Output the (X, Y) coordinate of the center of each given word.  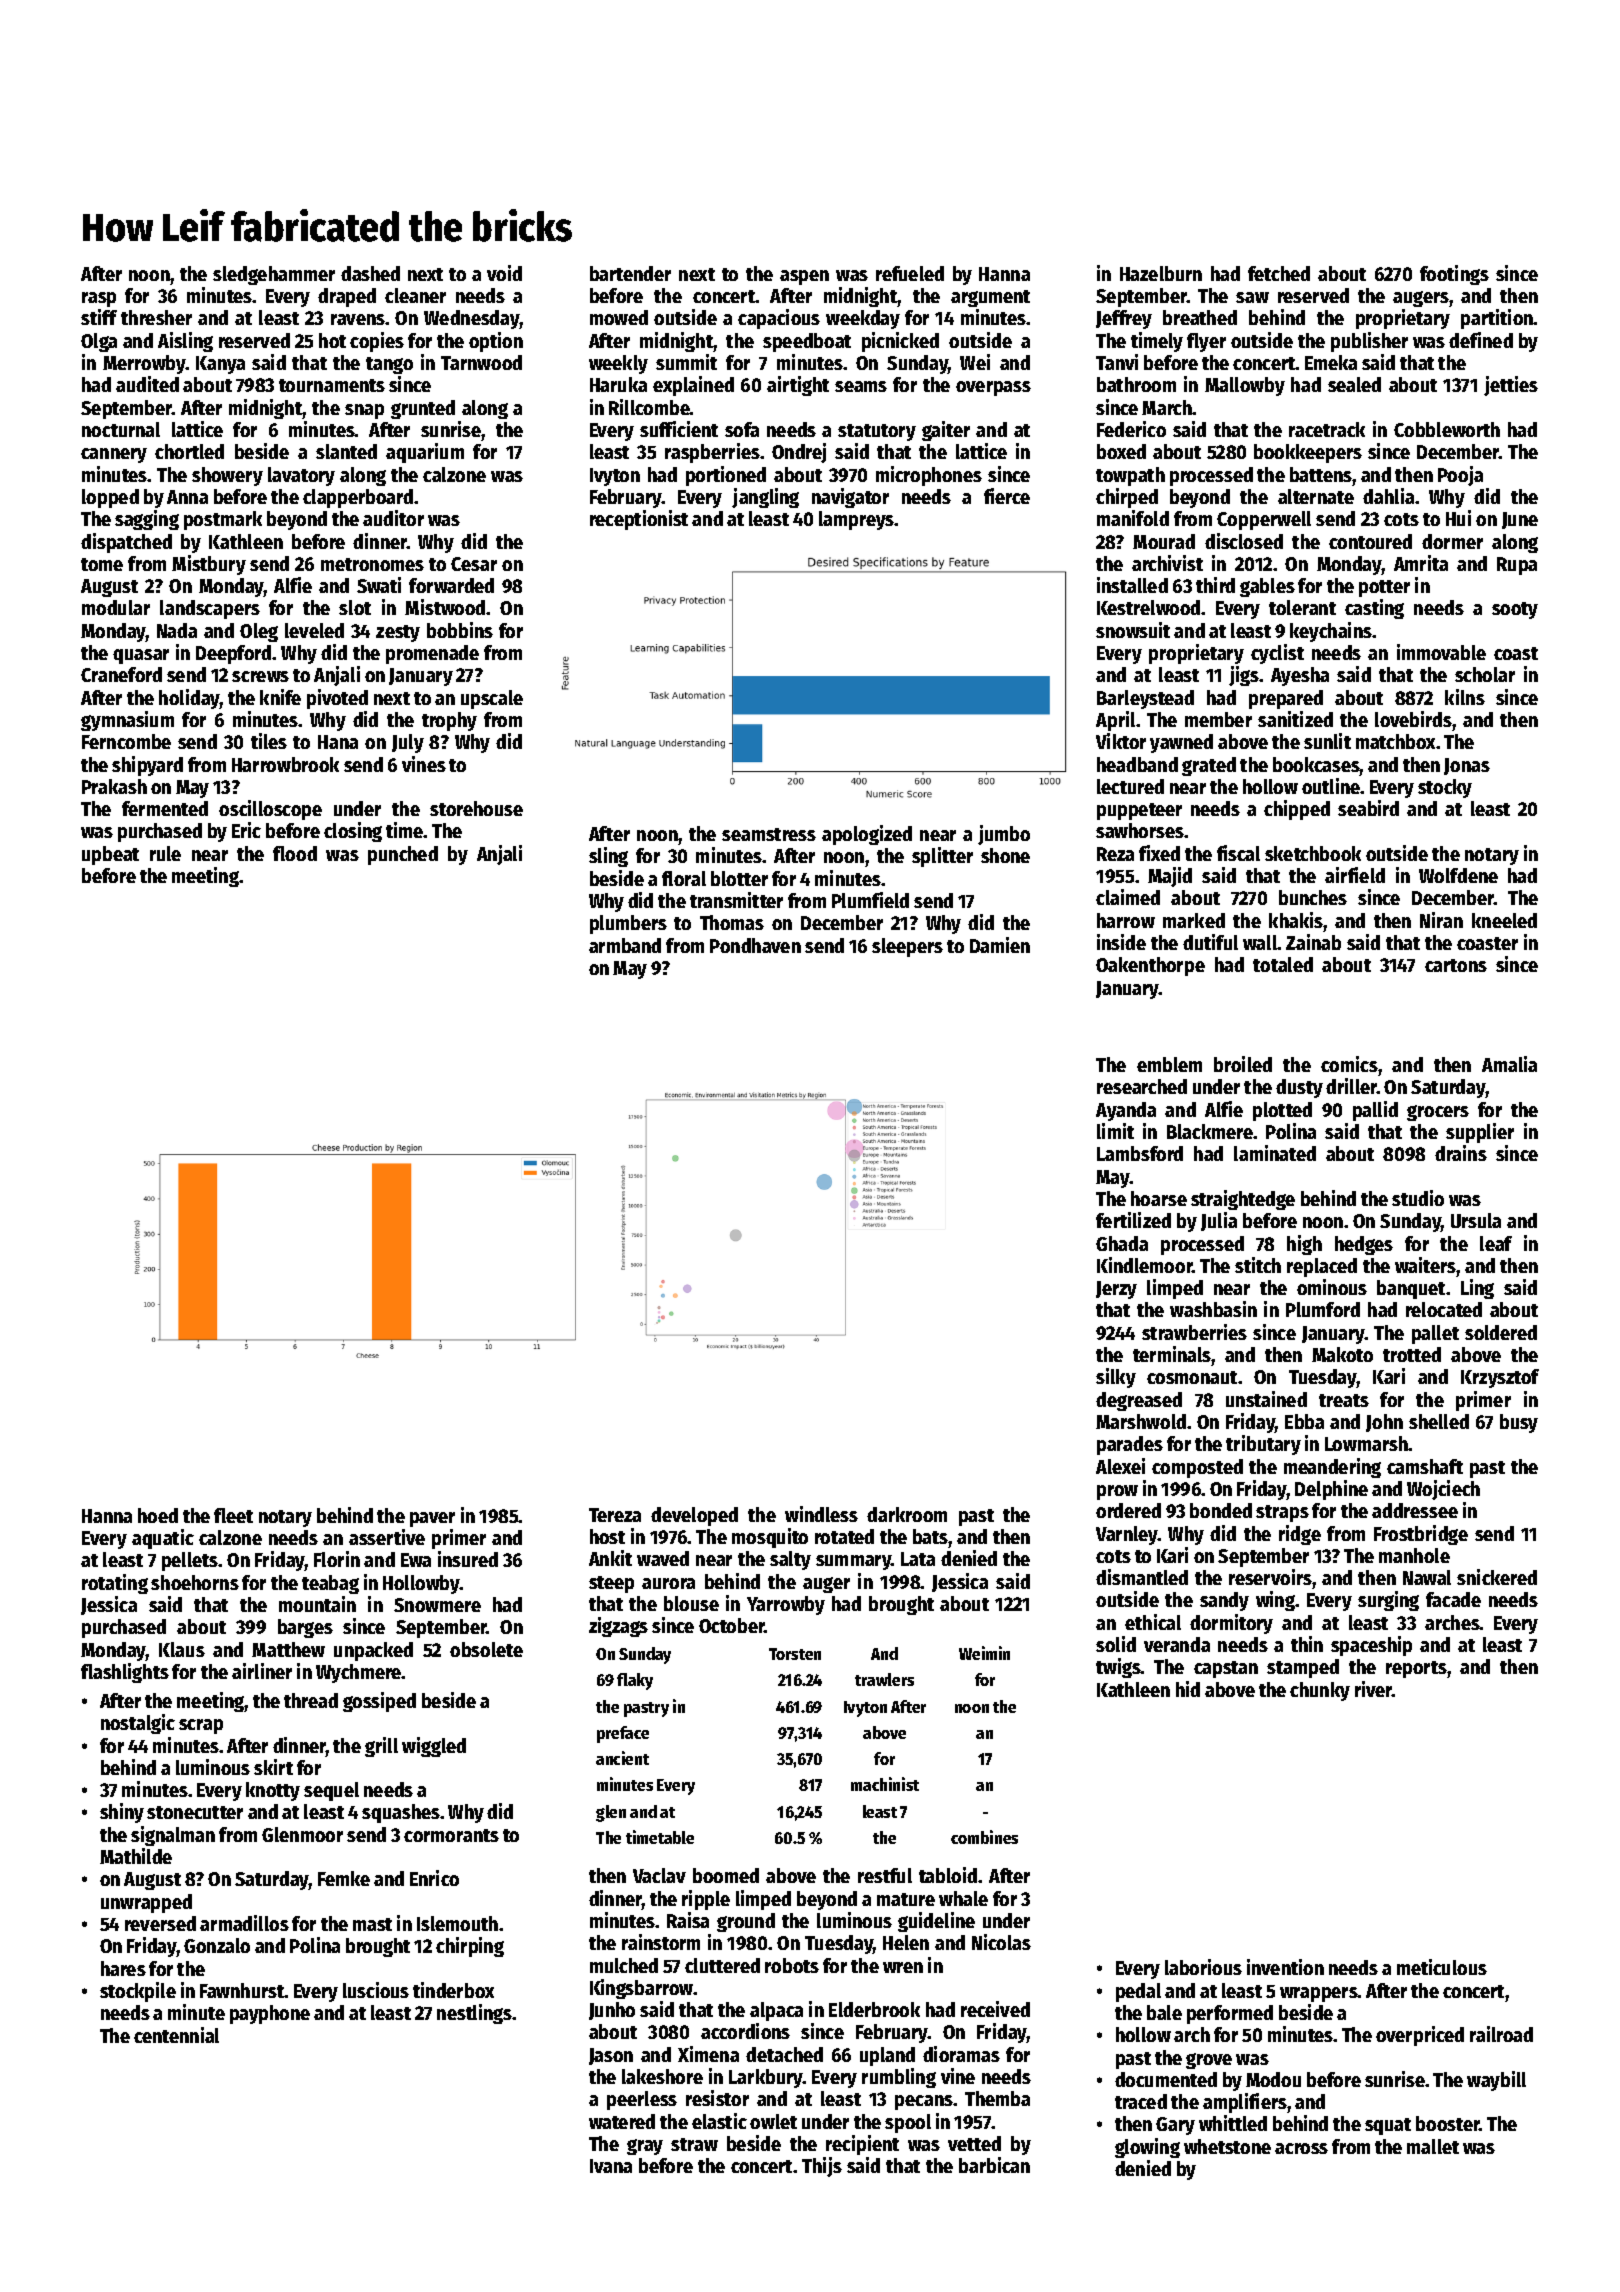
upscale (492, 699)
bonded (1221, 1510)
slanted (346, 451)
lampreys (856, 520)
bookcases (1316, 764)
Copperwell (1264, 520)
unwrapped (146, 1903)
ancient (622, 1758)
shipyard (147, 766)
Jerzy (1116, 1290)
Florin (337, 1559)
